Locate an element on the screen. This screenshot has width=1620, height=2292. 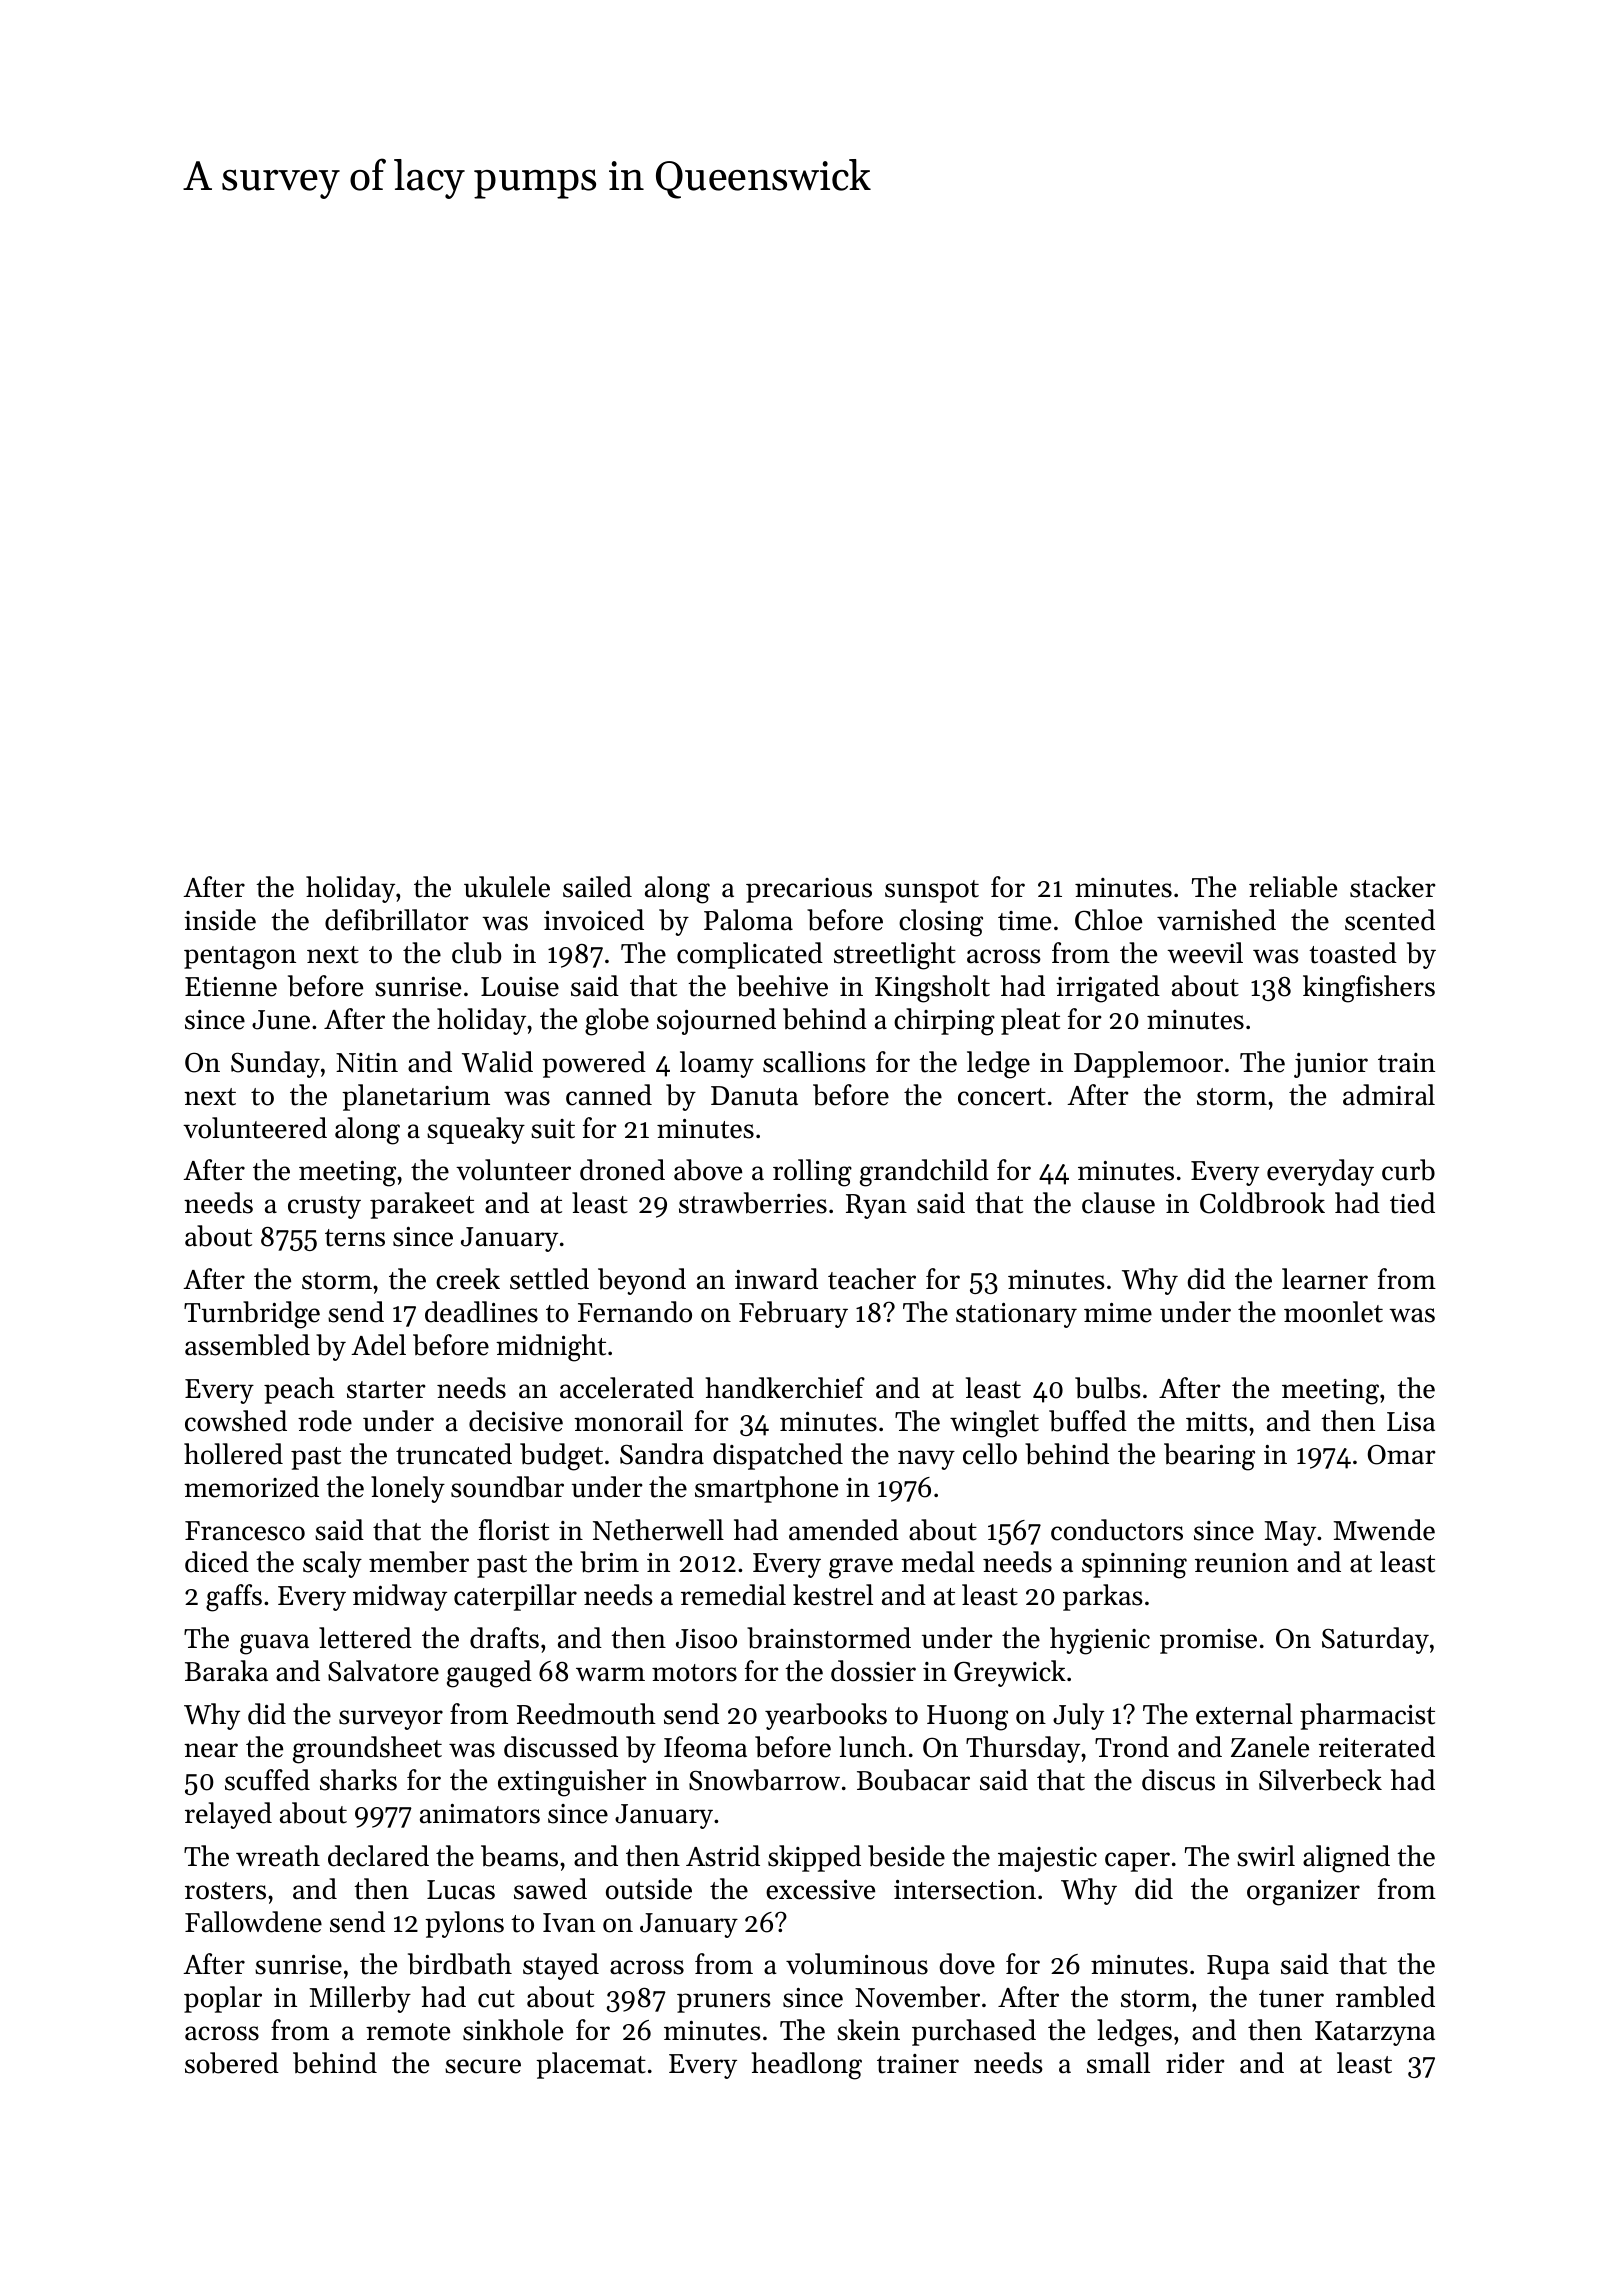
junior is located at coordinates (1331, 1065).
